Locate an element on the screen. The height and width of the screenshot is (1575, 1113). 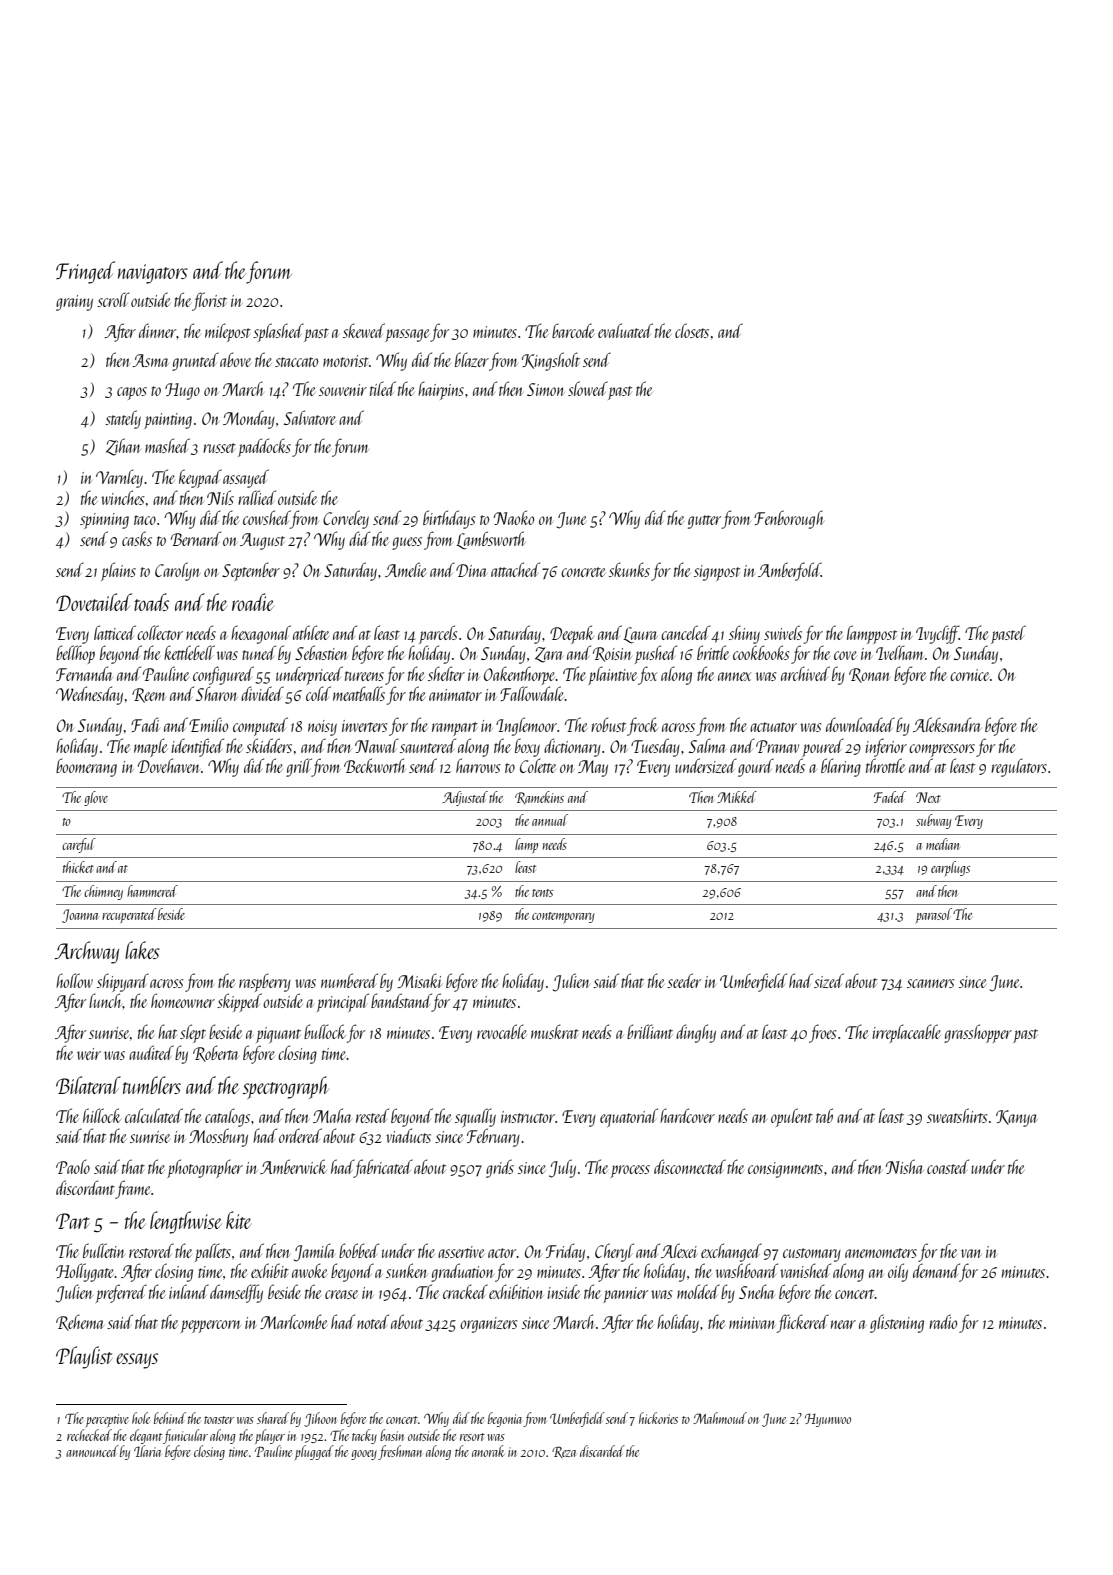
skewed is located at coordinates (364, 330).
